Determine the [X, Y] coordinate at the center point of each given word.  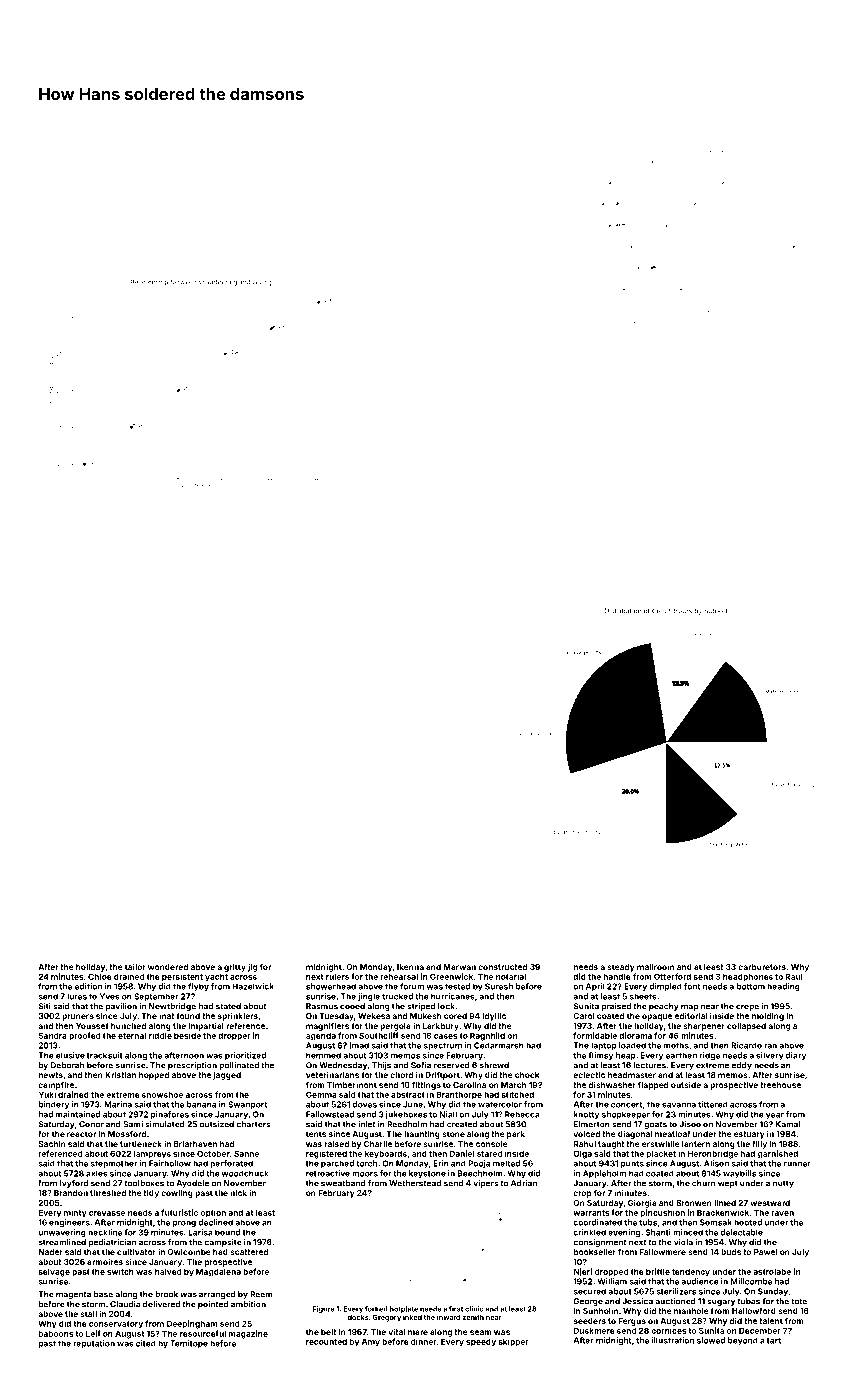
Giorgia [642, 1204]
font [692, 986]
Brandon [71, 1193]
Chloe [100, 976]
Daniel [462, 1153]
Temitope [189, 1344]
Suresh [499, 986]
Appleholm [604, 1174]
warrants [591, 1213]
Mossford [127, 1133]
